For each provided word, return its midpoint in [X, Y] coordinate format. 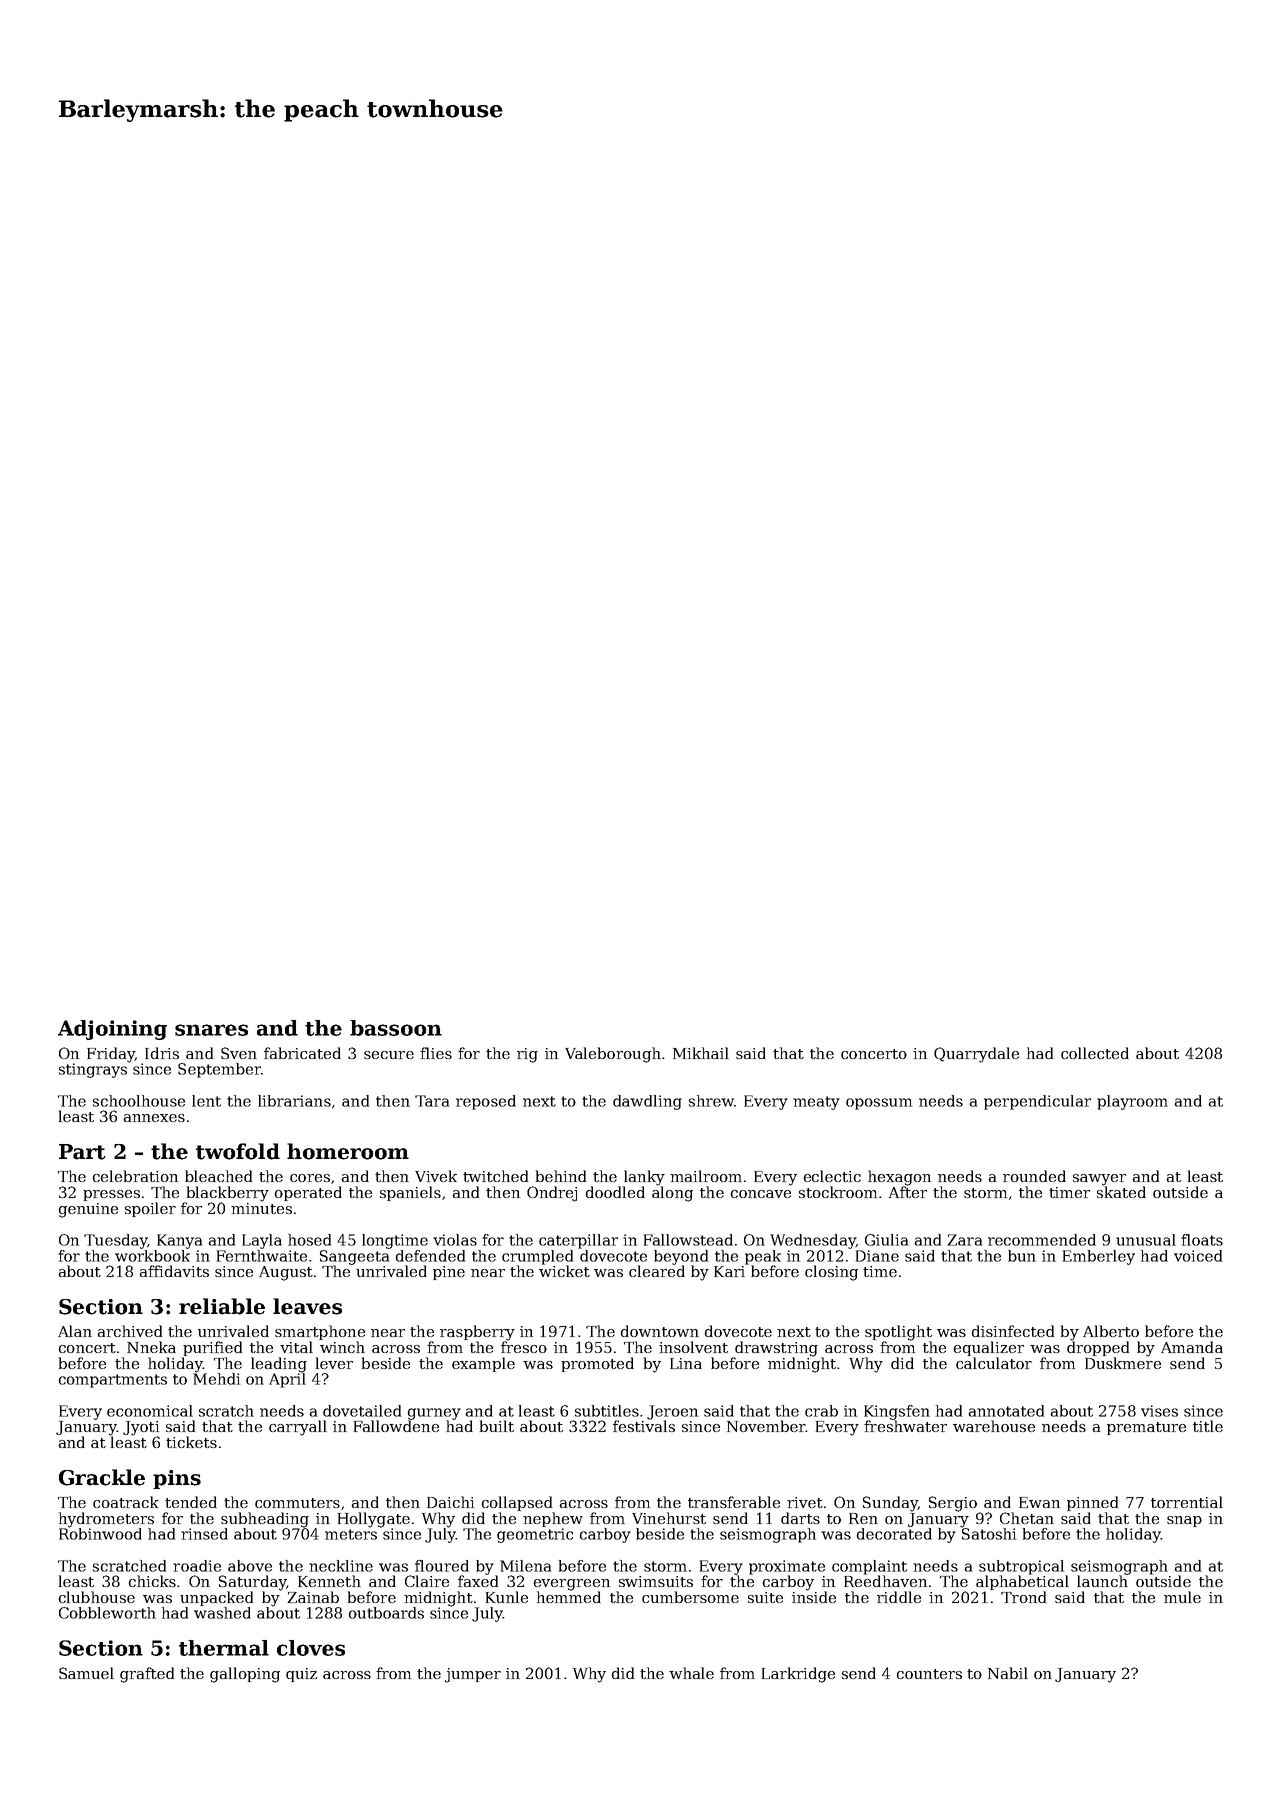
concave [761, 1194]
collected [1095, 1053]
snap [1184, 1521]
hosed [309, 1240]
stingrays [93, 1070]
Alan [75, 1331]
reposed [486, 1102]
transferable [734, 1502]
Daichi [450, 1502]
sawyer [1099, 1180]
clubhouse [97, 1597]
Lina [686, 1363]
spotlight [898, 1333]
